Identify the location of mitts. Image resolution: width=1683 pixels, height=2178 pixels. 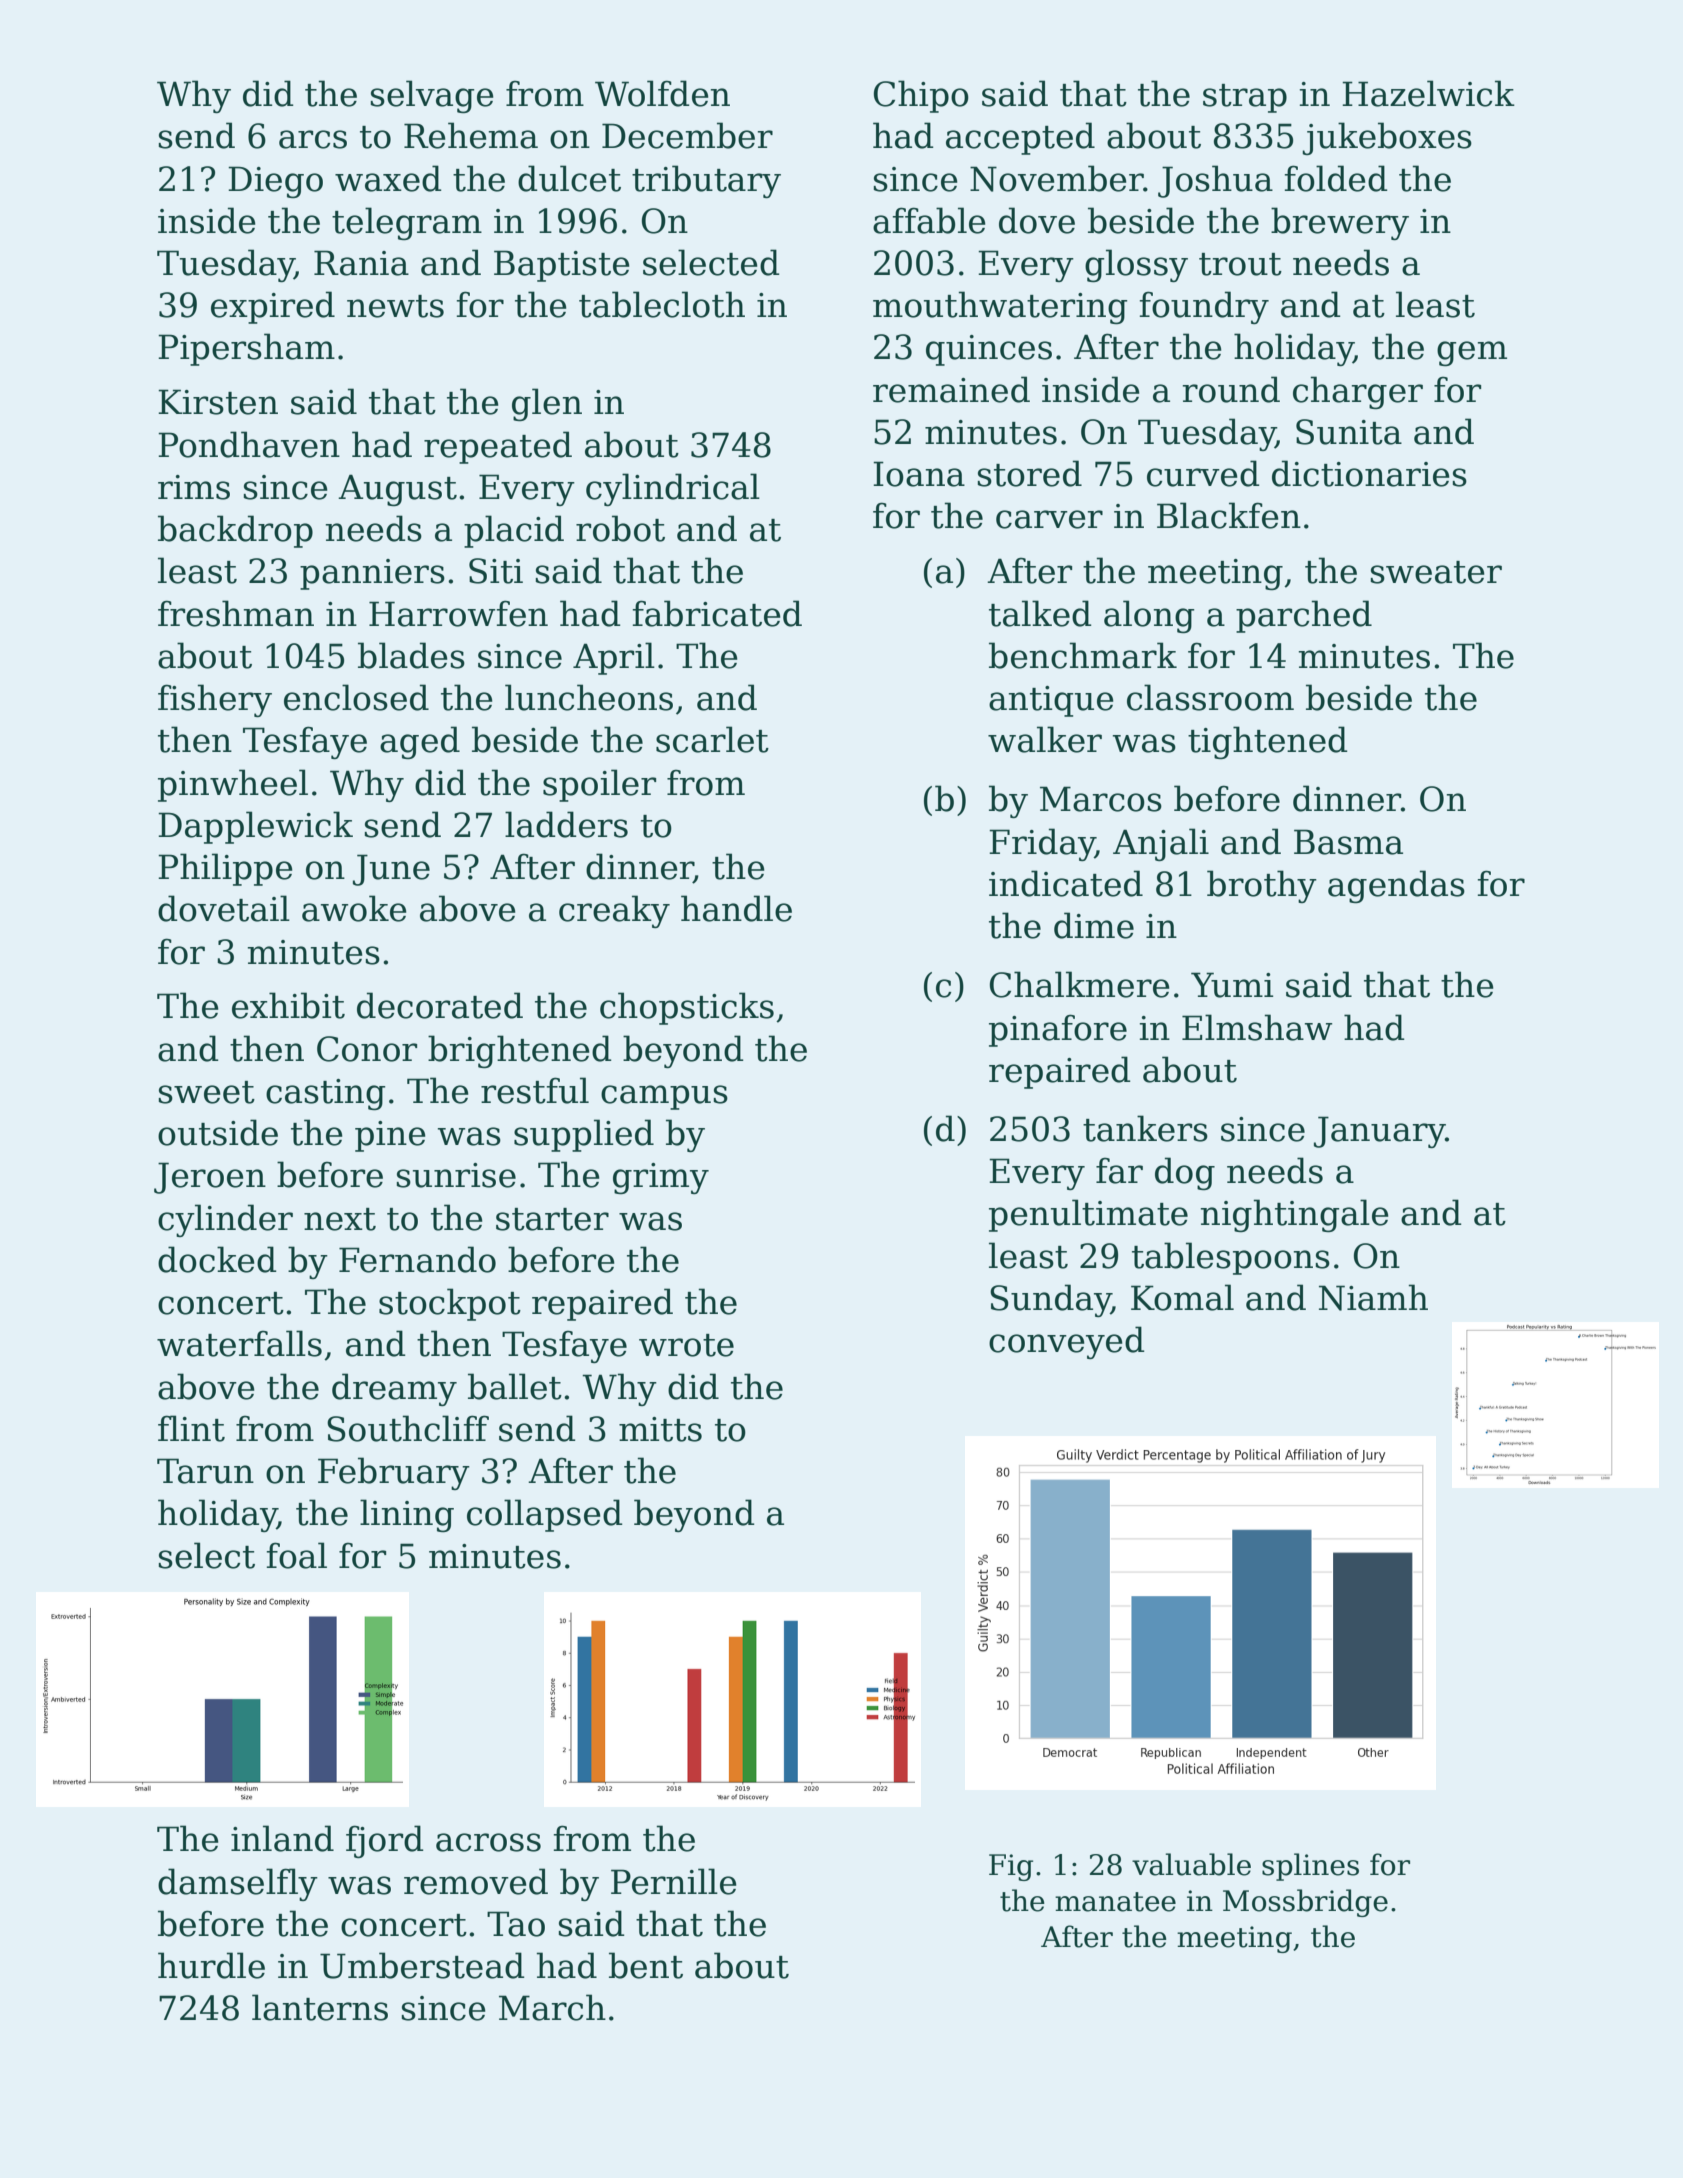
(660, 1429).
